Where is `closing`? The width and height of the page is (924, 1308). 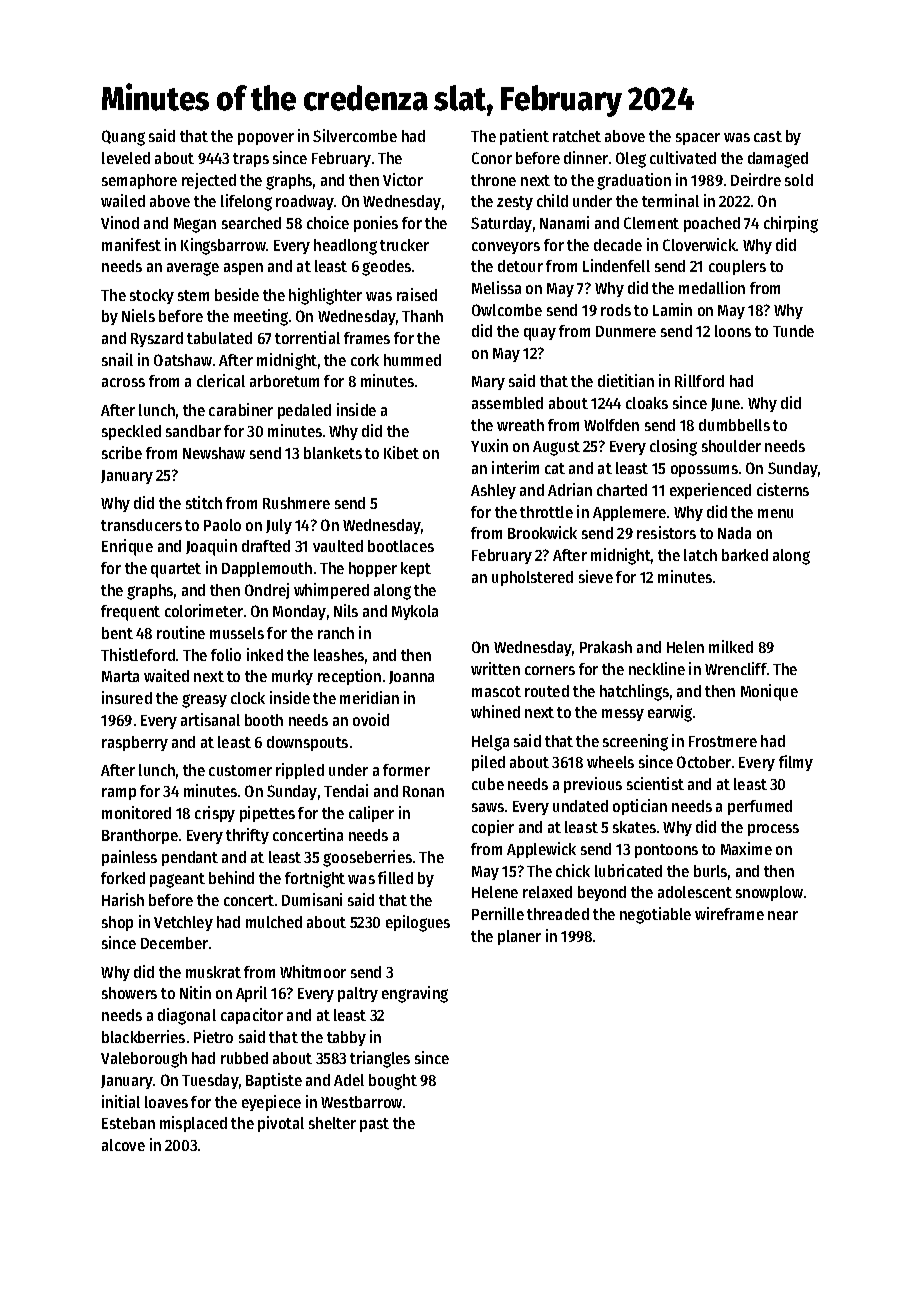
closing is located at coordinates (673, 447).
